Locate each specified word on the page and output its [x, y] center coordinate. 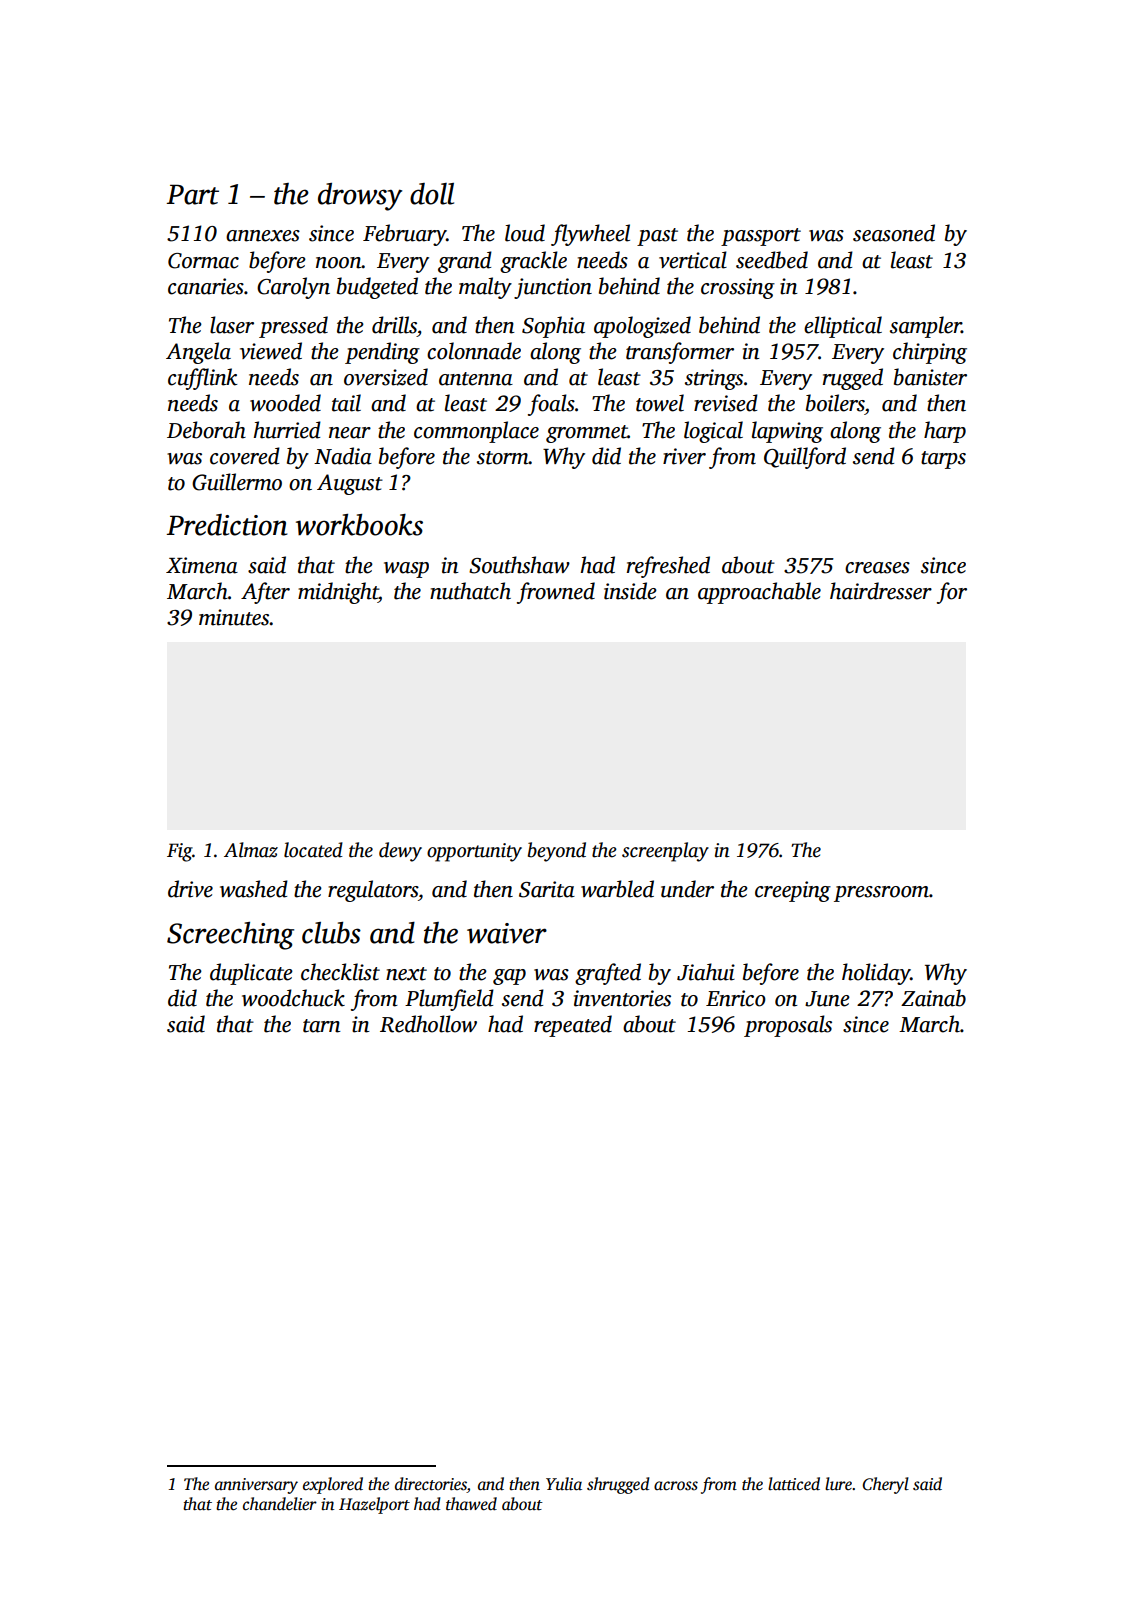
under [687, 889]
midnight [338, 593]
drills [394, 325]
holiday [876, 974]
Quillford [805, 458]
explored [333, 1485]
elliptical [843, 327]
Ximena [202, 565]
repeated [573, 1026]
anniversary [256, 1486]
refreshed [668, 567]
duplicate [251, 974]
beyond [557, 852]
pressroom [881, 894]
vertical [693, 260]
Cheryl [885, 1485]
